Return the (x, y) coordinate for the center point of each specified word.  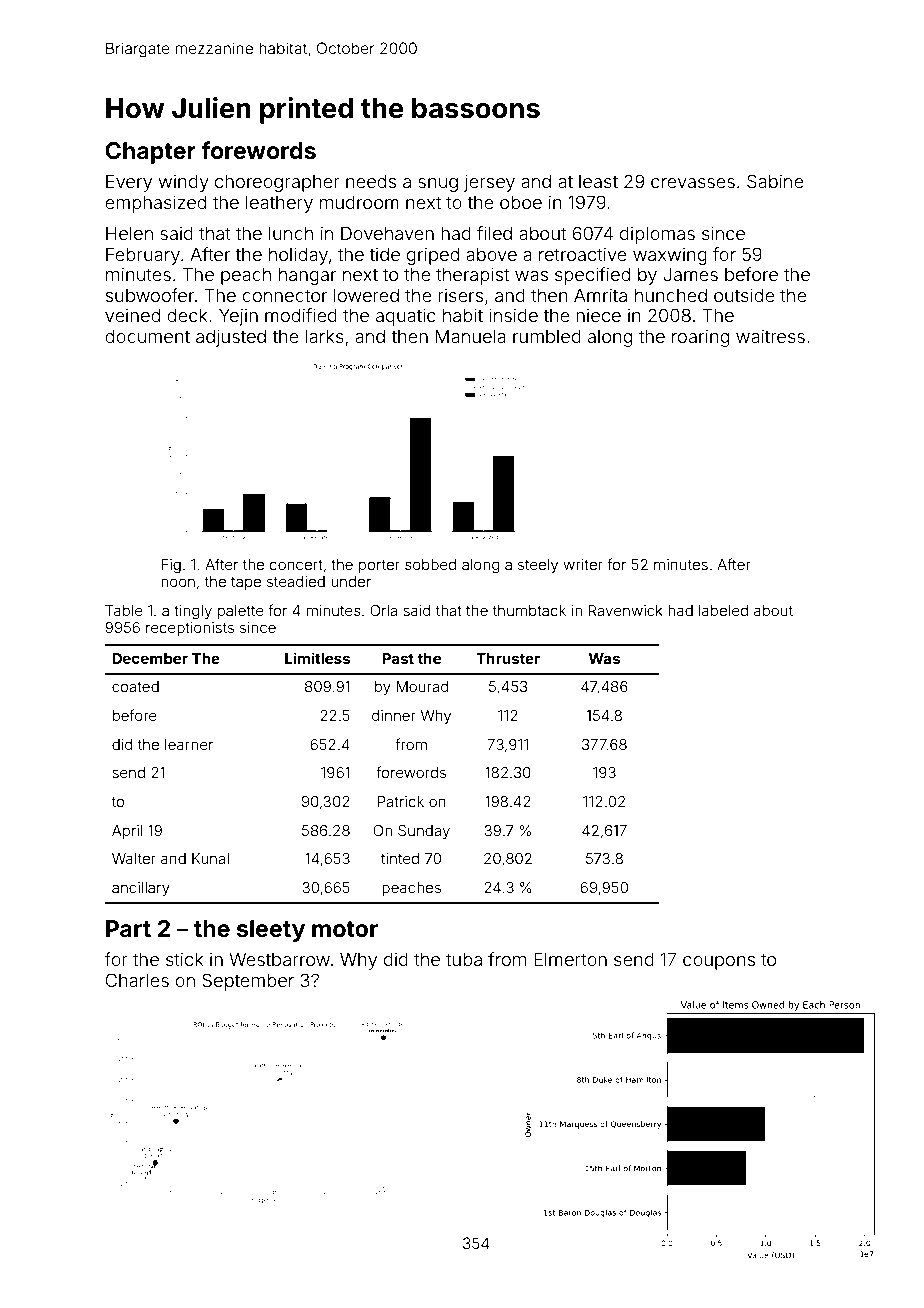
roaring (700, 338)
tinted (400, 858)
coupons (719, 963)
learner (189, 744)
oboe (521, 202)
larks (325, 336)
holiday (298, 256)
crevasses (693, 183)
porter (379, 566)
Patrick (401, 801)
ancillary (141, 889)
